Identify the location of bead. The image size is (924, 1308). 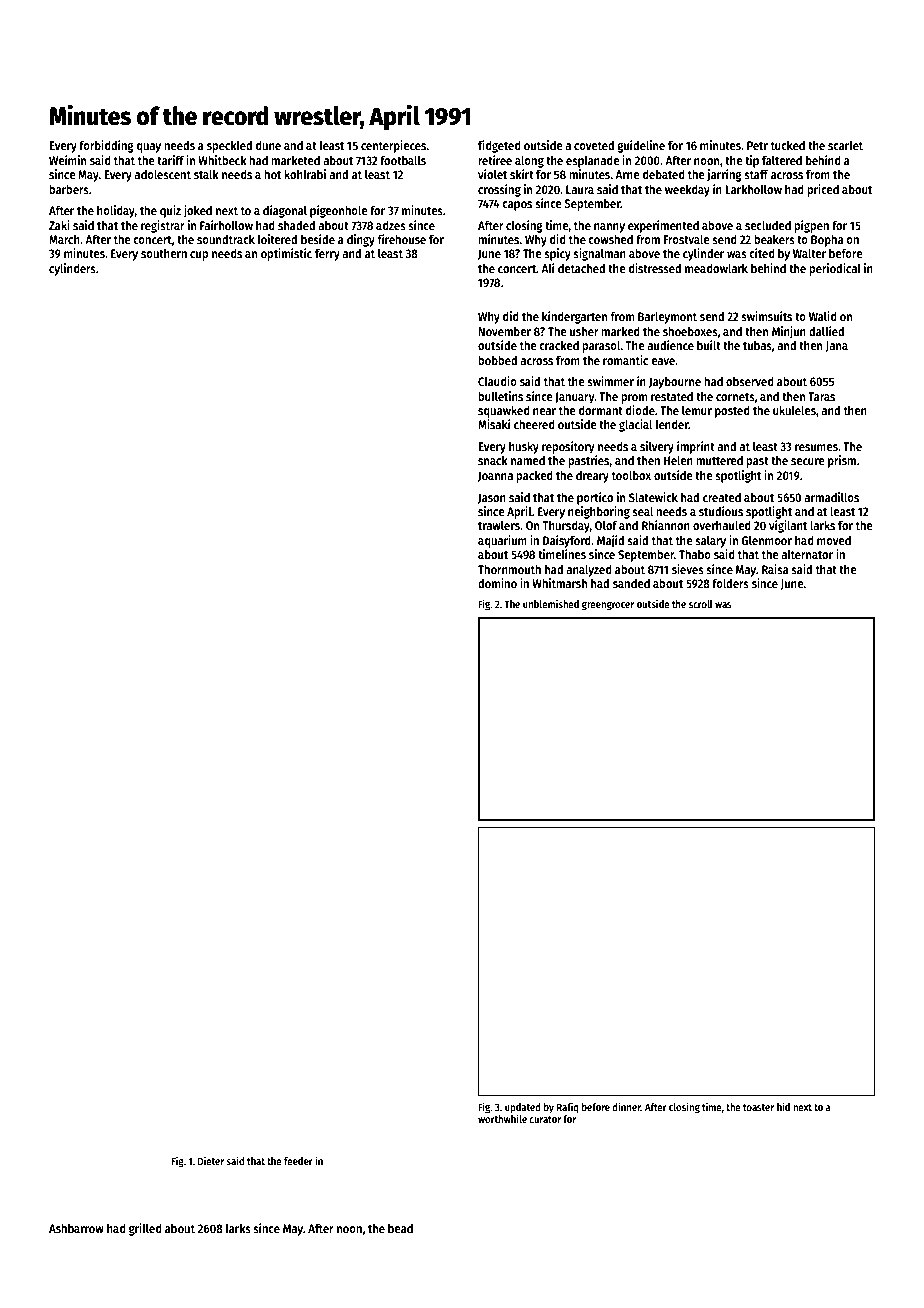
(400, 1228).
